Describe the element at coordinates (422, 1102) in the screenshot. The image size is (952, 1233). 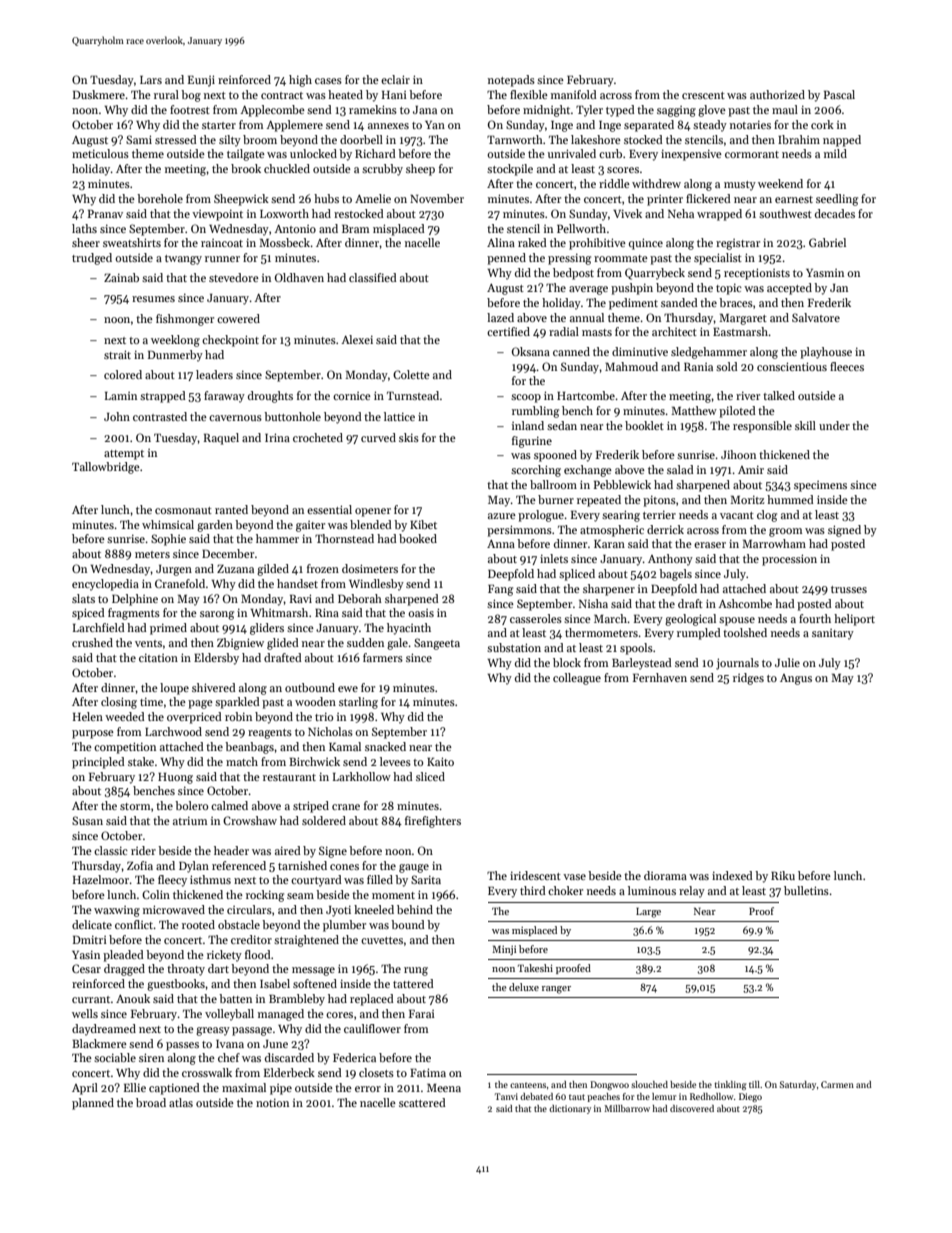
I see `scattered` at that location.
